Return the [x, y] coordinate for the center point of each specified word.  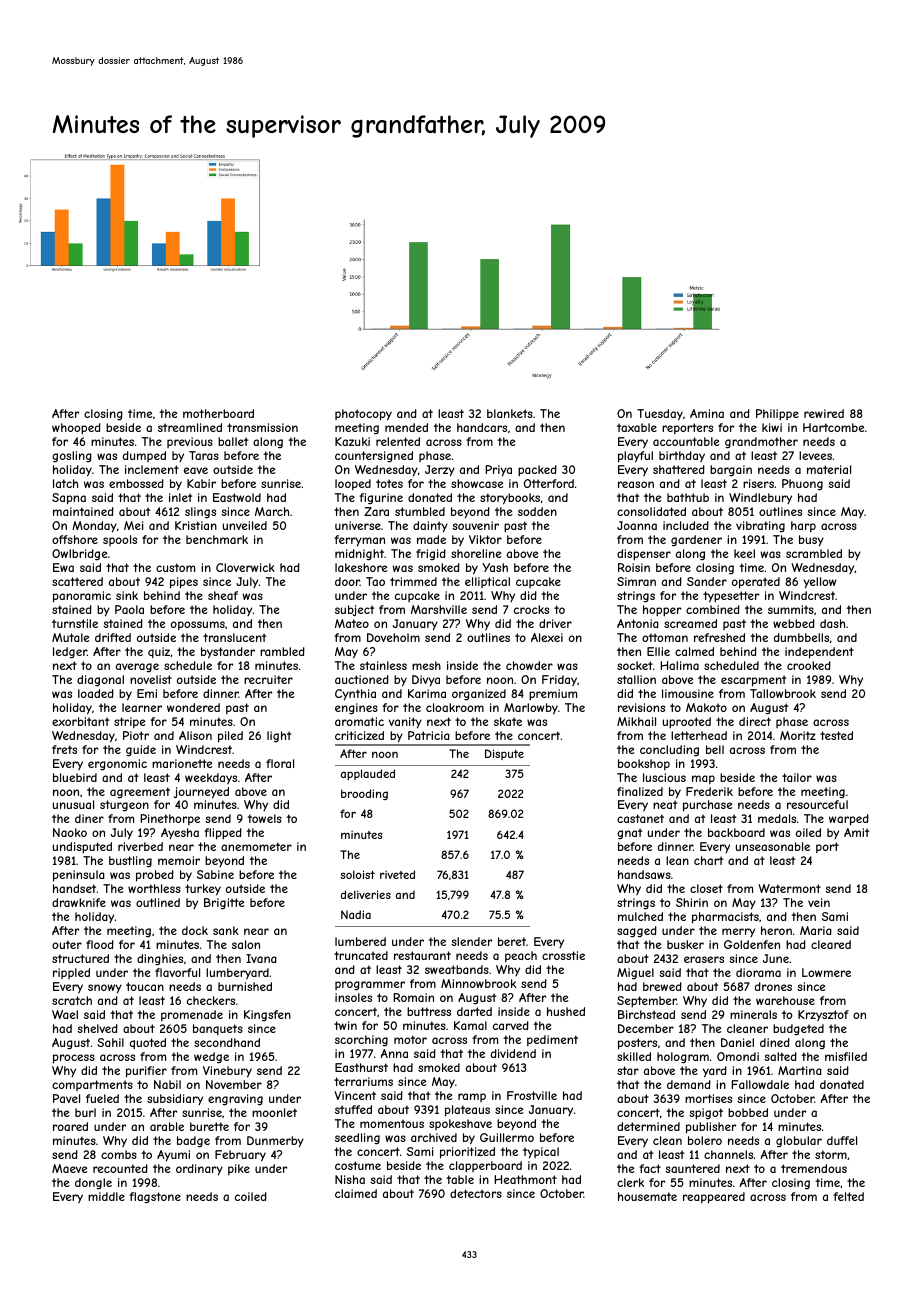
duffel [842, 1140]
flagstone [155, 1198]
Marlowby [531, 709]
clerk [630, 1182]
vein [819, 902]
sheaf [223, 595]
